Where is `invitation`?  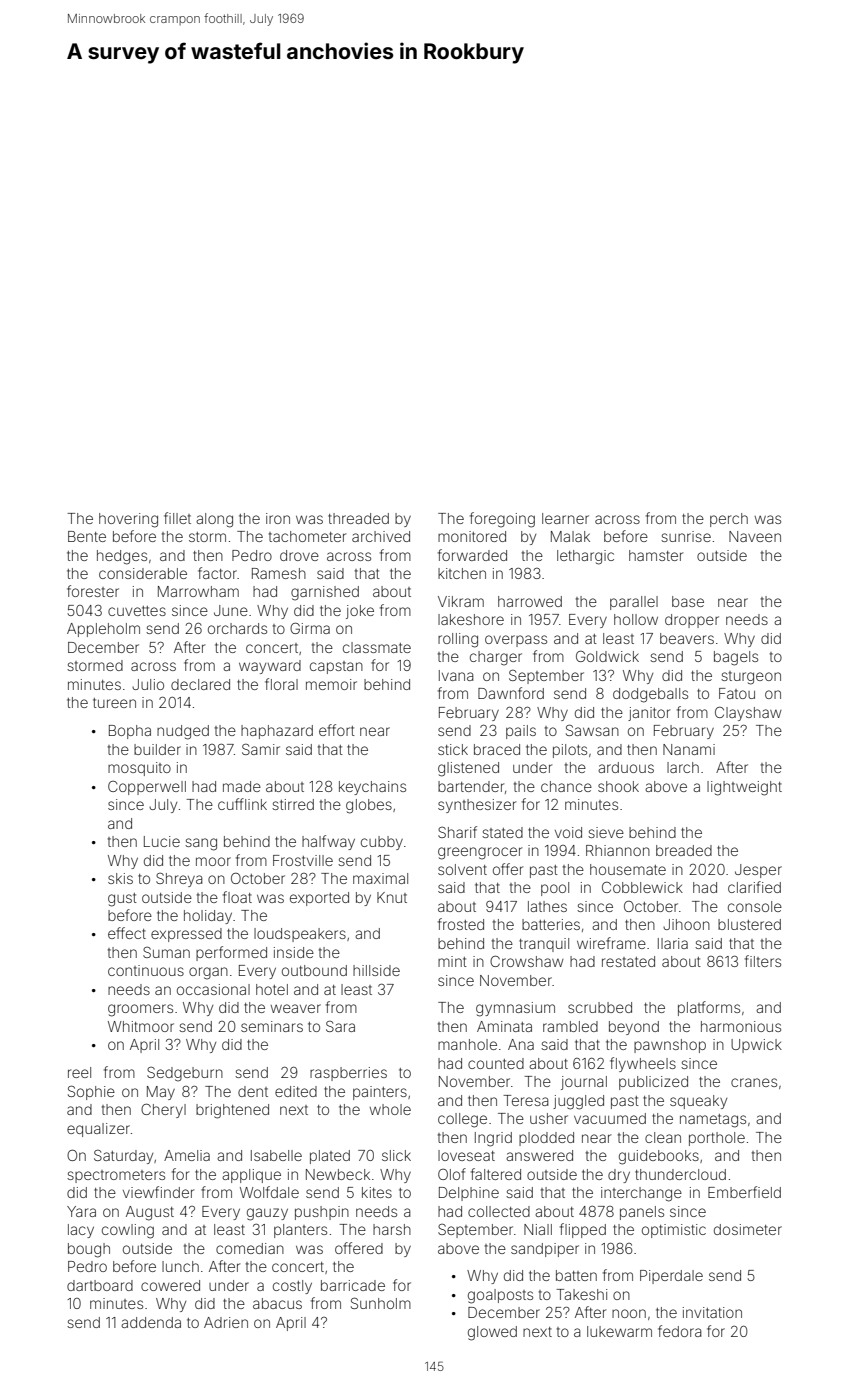
invitation is located at coordinates (712, 1312).
